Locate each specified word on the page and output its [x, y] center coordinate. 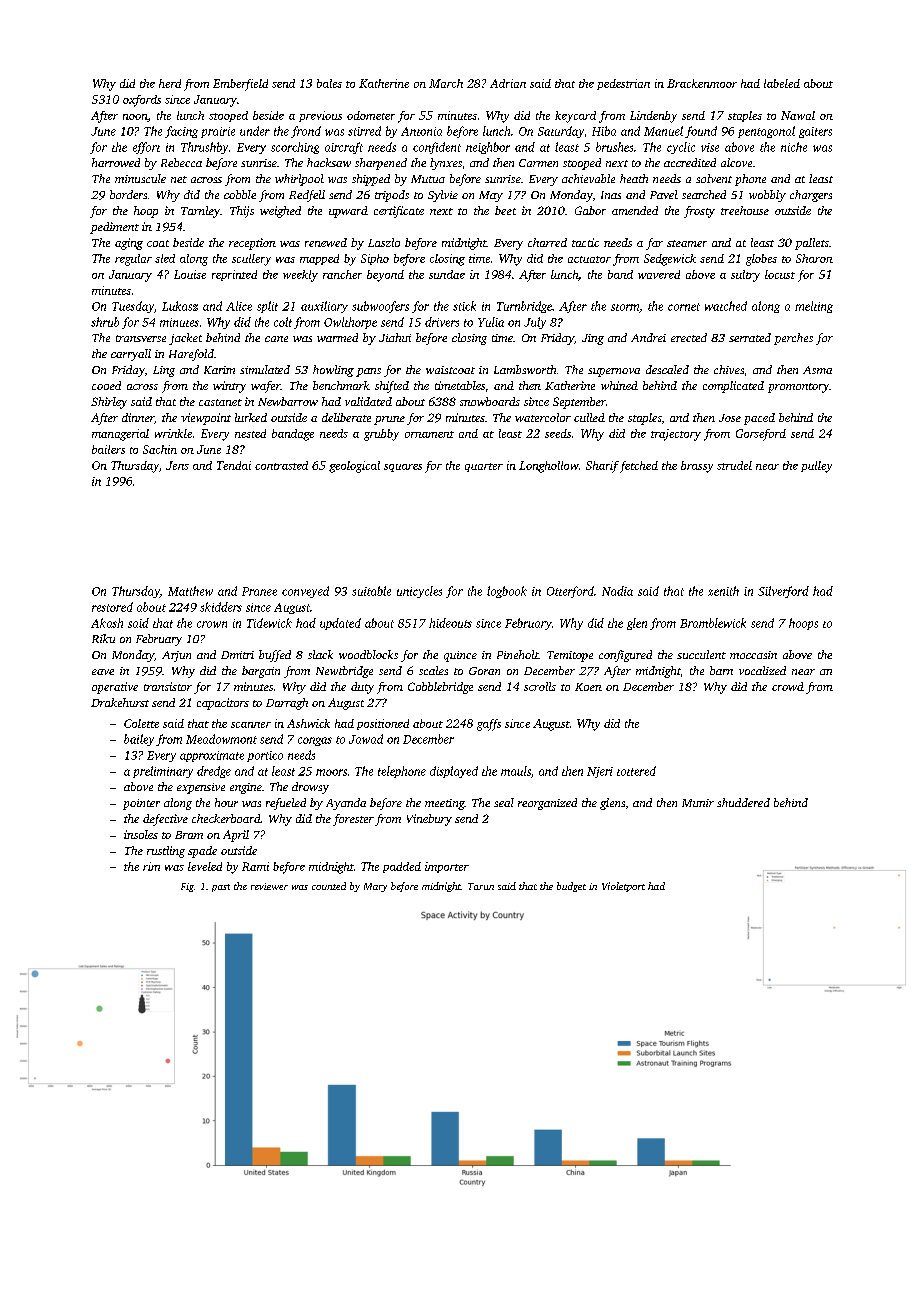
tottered [636, 771]
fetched [639, 467]
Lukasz [180, 306]
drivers [442, 322]
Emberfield [240, 85]
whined [619, 385]
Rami [255, 866]
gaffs [489, 725]
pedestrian [623, 84]
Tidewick [269, 623]
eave [103, 672]
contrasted [281, 465]
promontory [798, 388]
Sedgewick [670, 260]
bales [329, 83]
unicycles [419, 592]
